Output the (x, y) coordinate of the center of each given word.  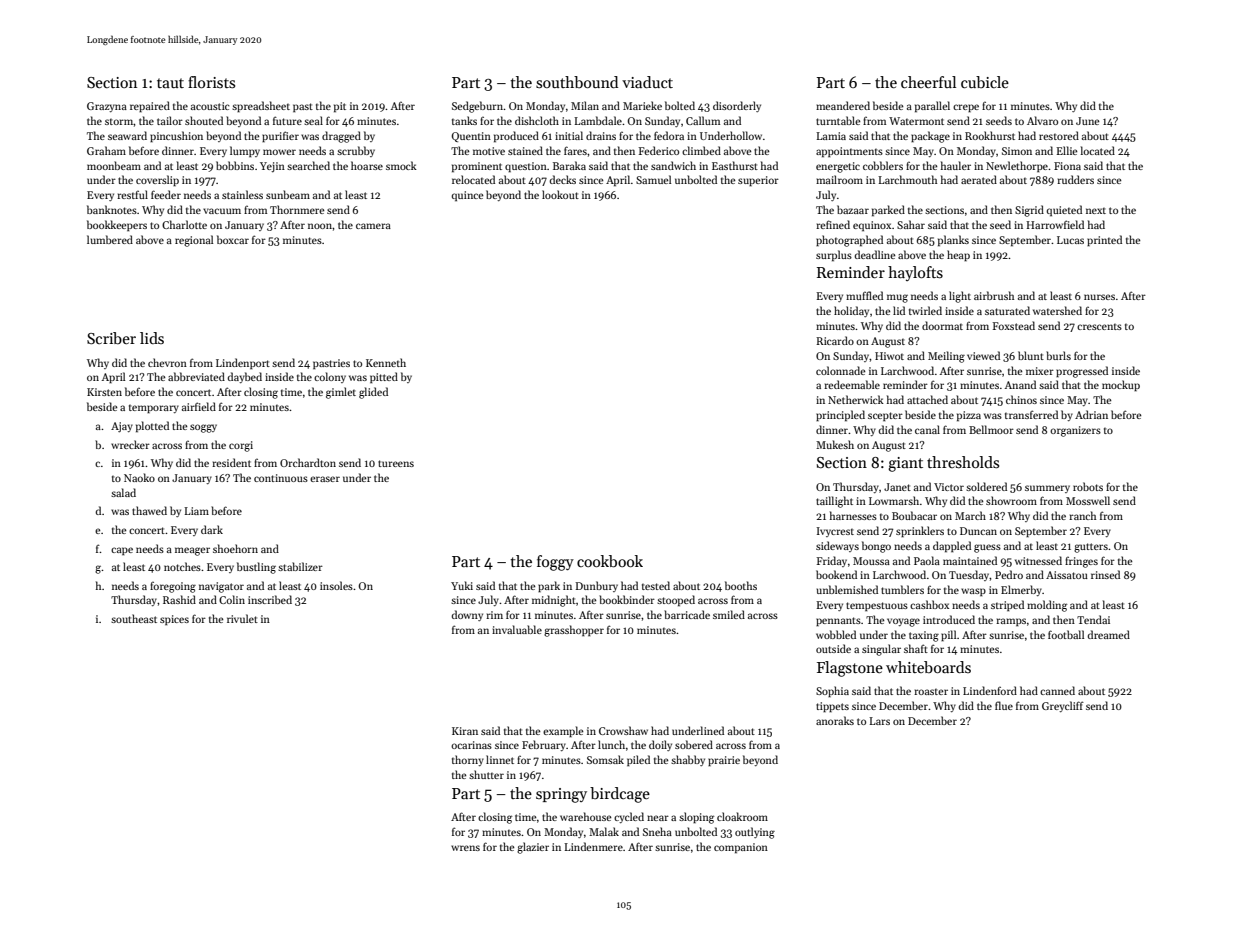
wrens (465, 848)
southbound (577, 82)
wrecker (130, 444)
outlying (755, 833)
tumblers (902, 589)
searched (308, 165)
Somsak (605, 759)
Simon (1017, 151)
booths (741, 585)
